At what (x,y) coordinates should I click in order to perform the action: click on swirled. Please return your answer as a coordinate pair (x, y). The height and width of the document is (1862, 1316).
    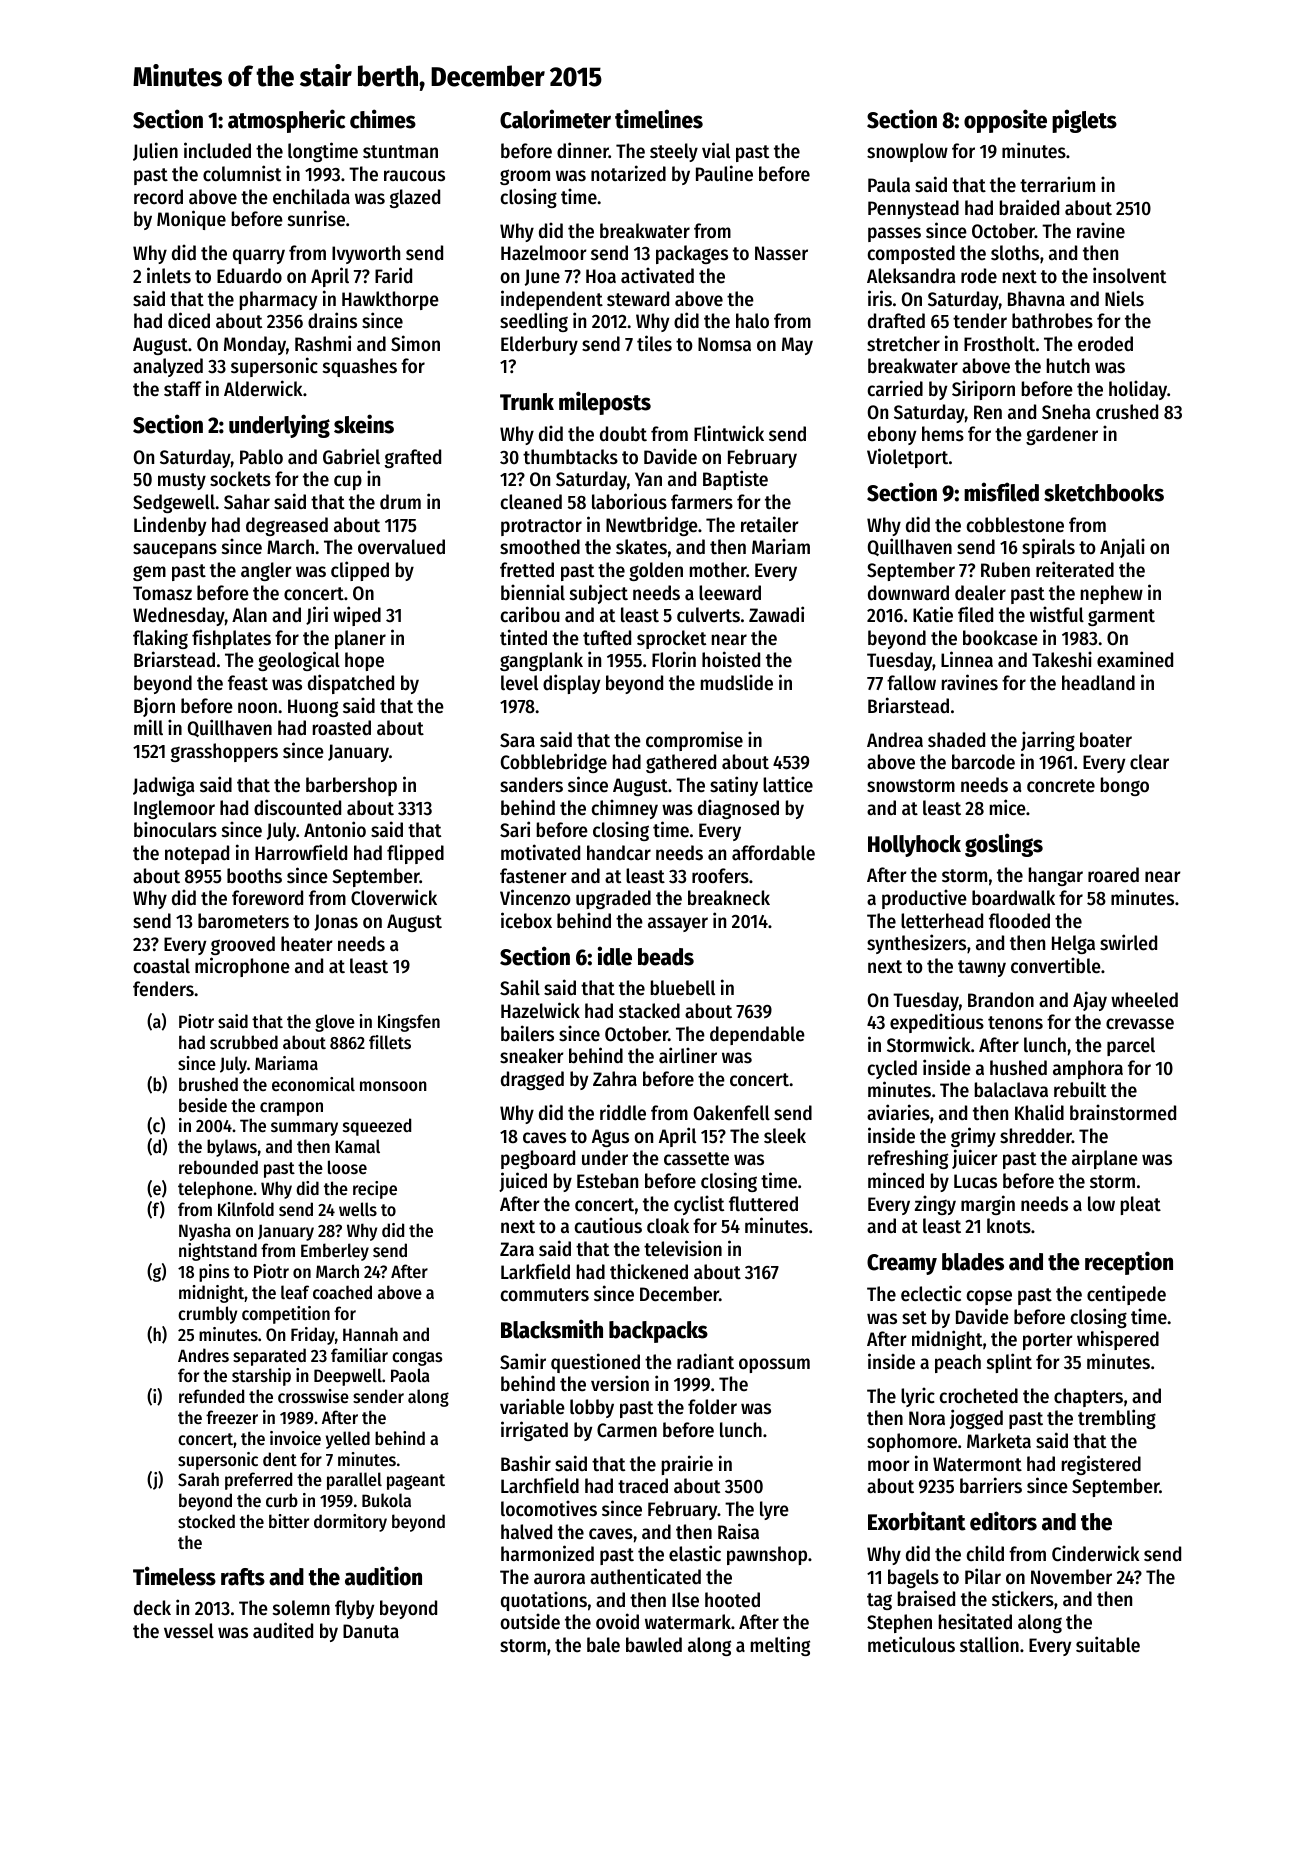
    Looking at the image, I should click on (1128, 942).
